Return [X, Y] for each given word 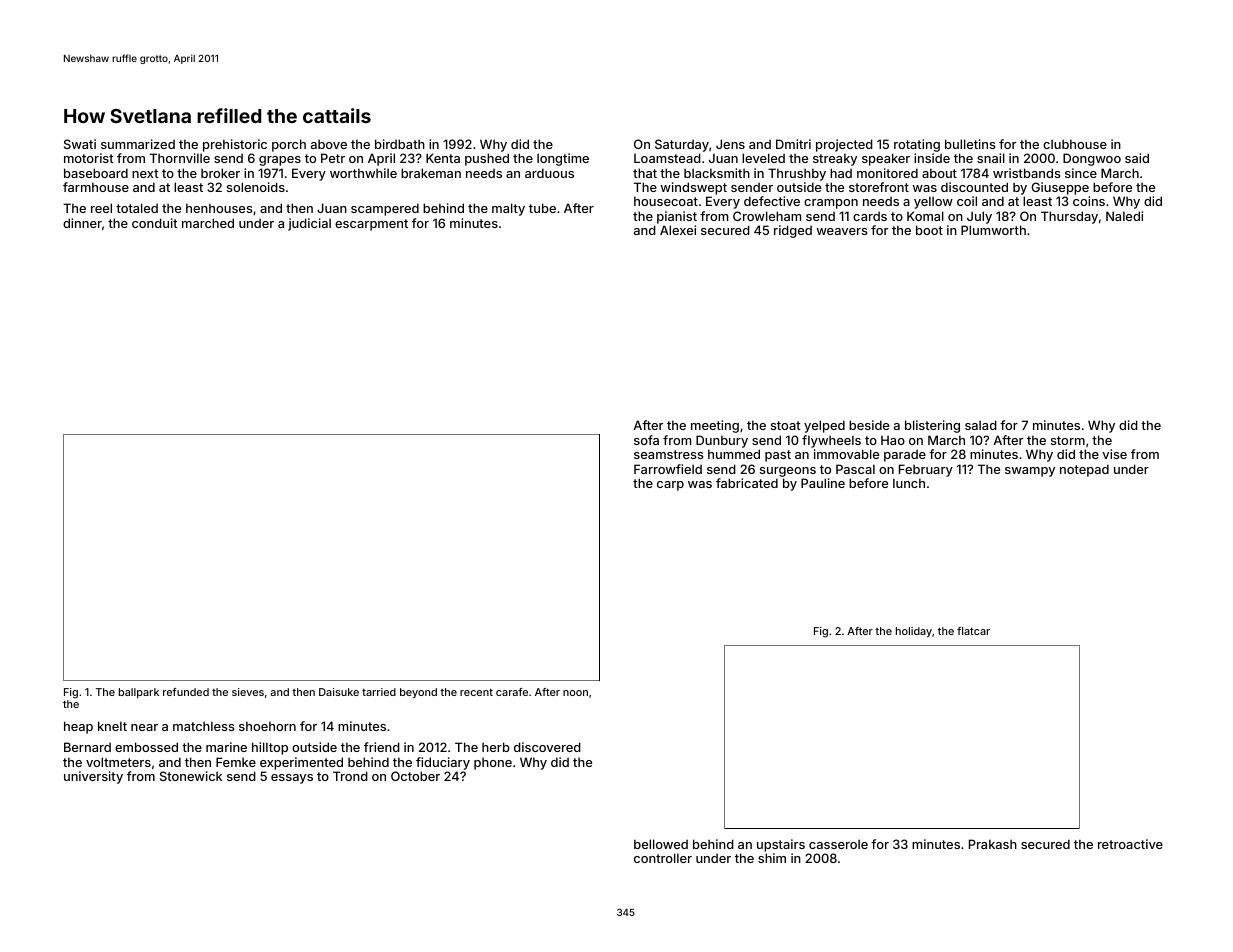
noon [575, 693]
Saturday [682, 145]
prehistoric [235, 145]
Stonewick [191, 776]
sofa [646, 440]
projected [844, 145]
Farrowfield [668, 469]
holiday [914, 632]
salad [981, 425]
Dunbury [722, 441]
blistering [932, 426]
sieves [248, 692]
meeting [715, 426]
